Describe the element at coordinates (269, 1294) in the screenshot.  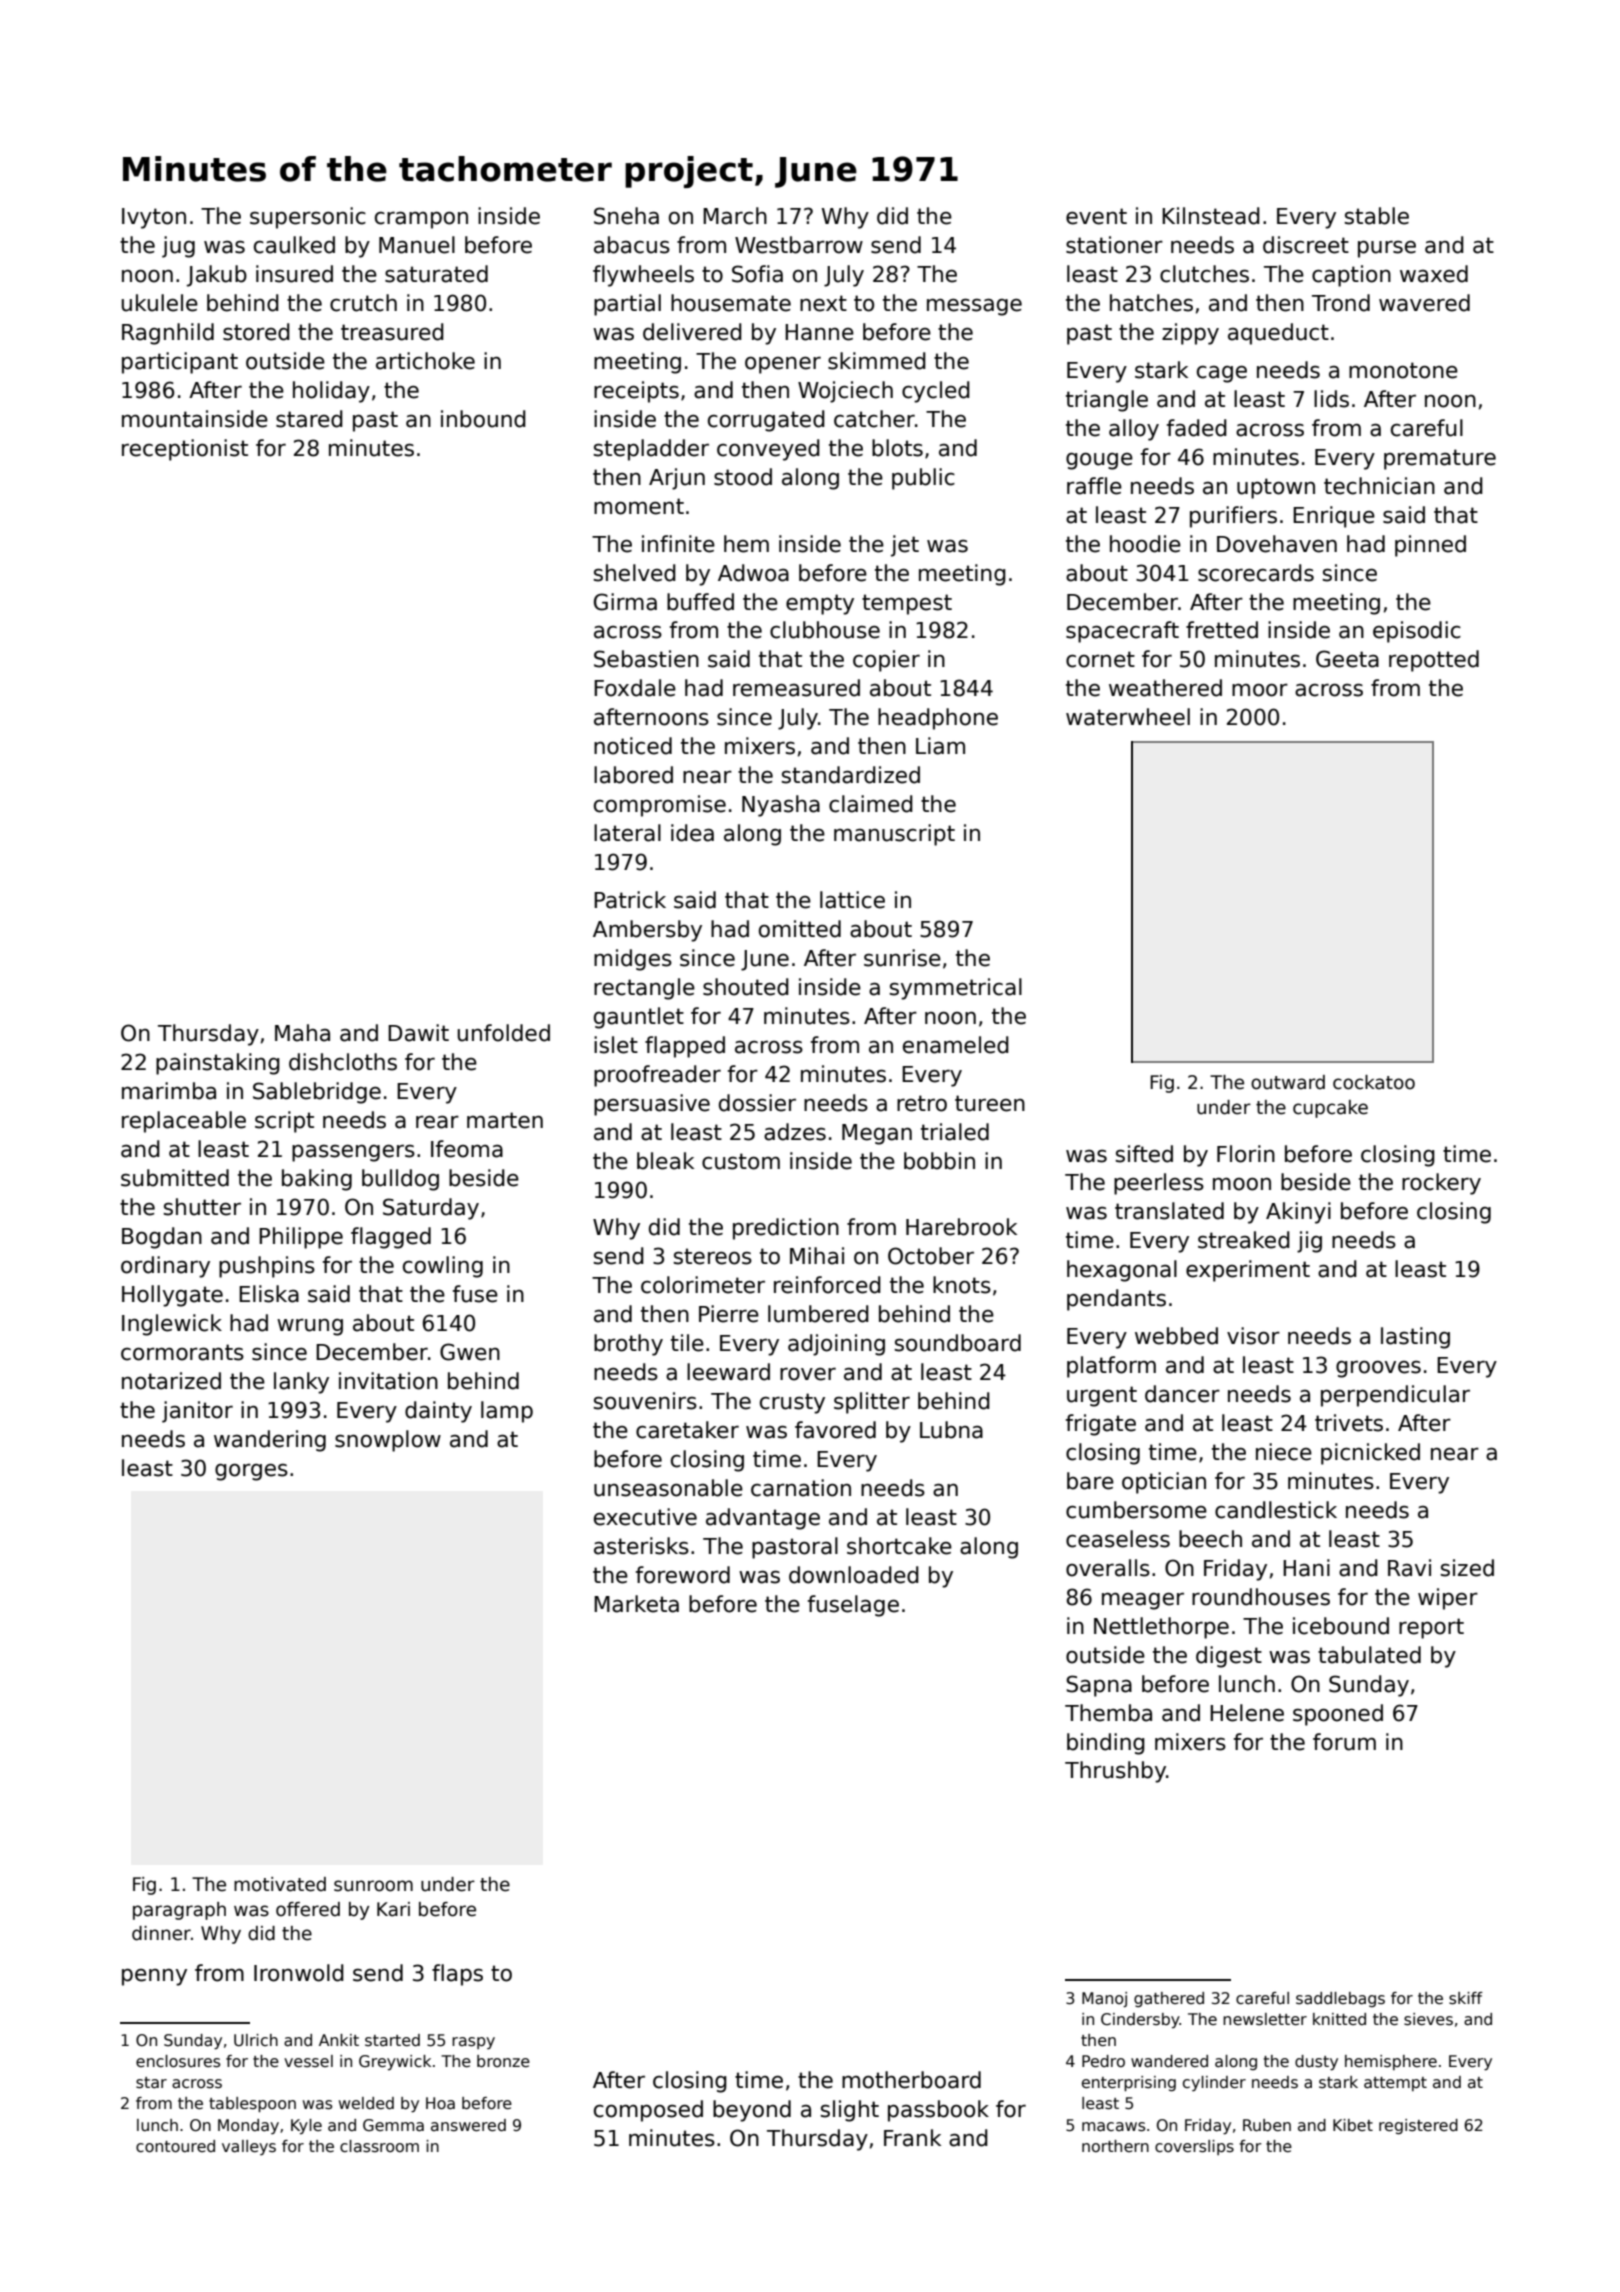
I see `Eliska` at that location.
